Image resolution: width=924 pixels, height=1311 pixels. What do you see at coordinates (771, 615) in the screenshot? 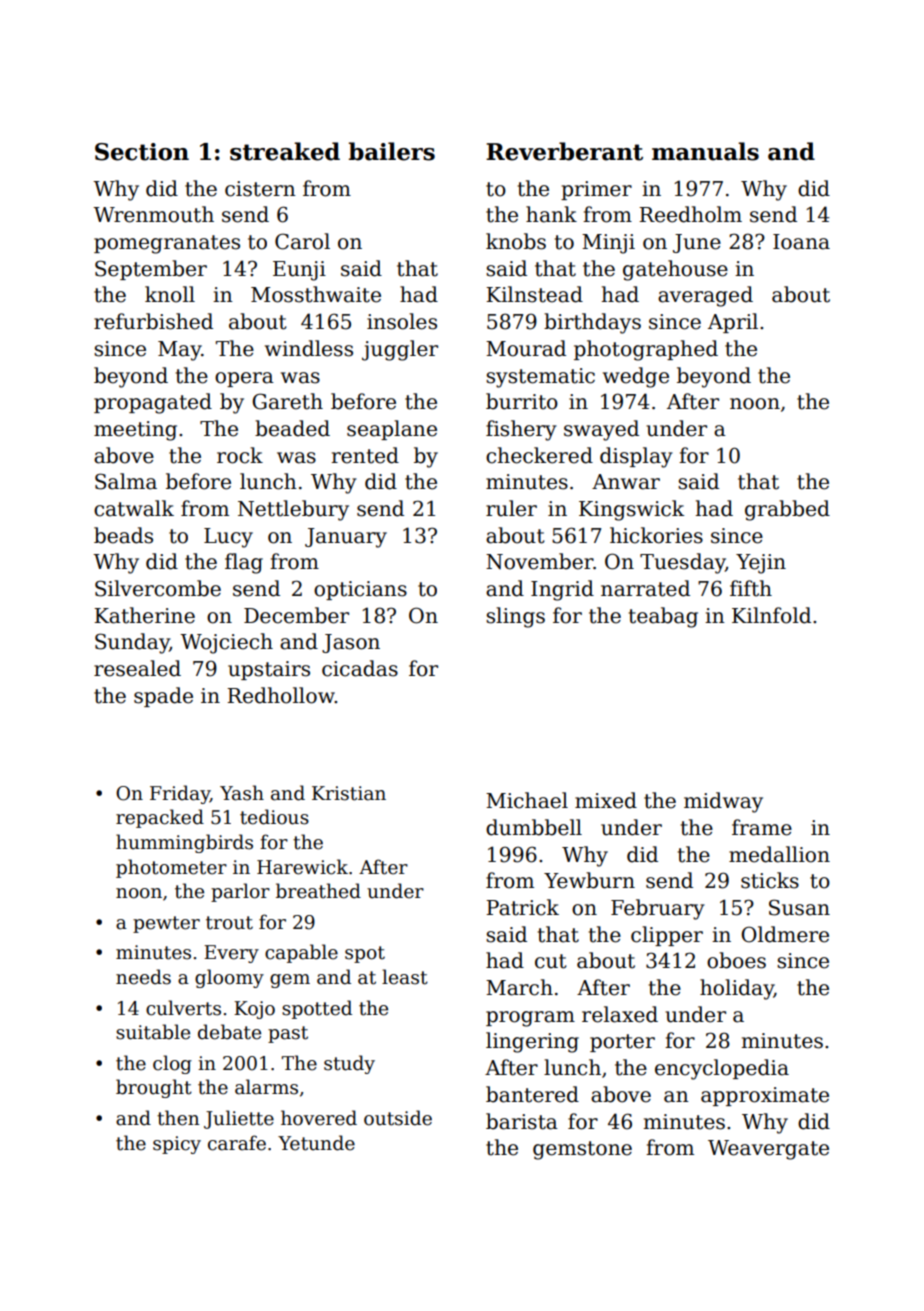
I see `Kilnfold` at bounding box center [771, 615].
